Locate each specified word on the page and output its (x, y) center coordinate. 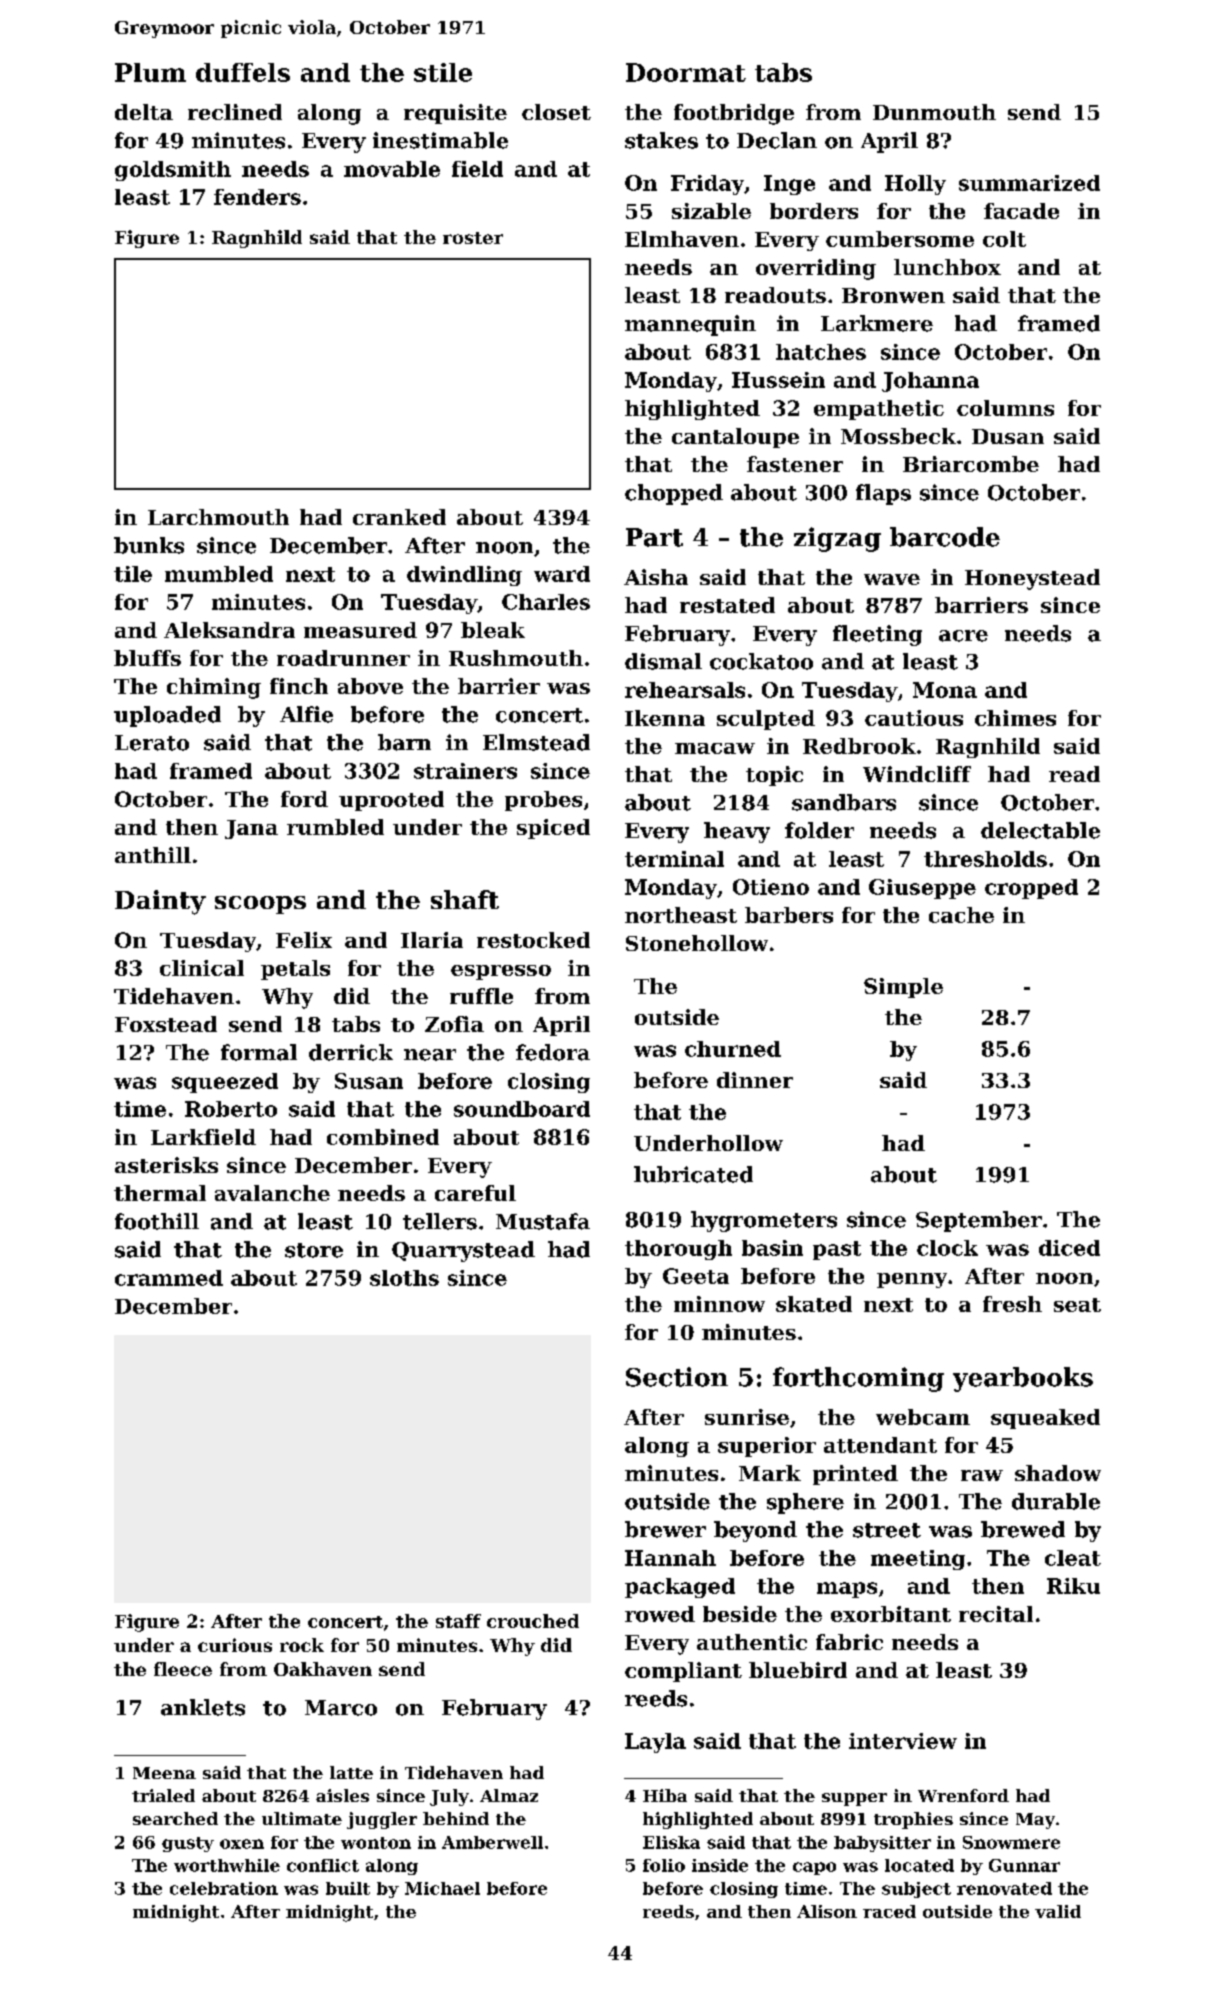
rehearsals (685, 690)
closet (556, 112)
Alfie (306, 714)
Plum (150, 72)
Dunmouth (934, 112)
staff (458, 1621)
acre (963, 636)
